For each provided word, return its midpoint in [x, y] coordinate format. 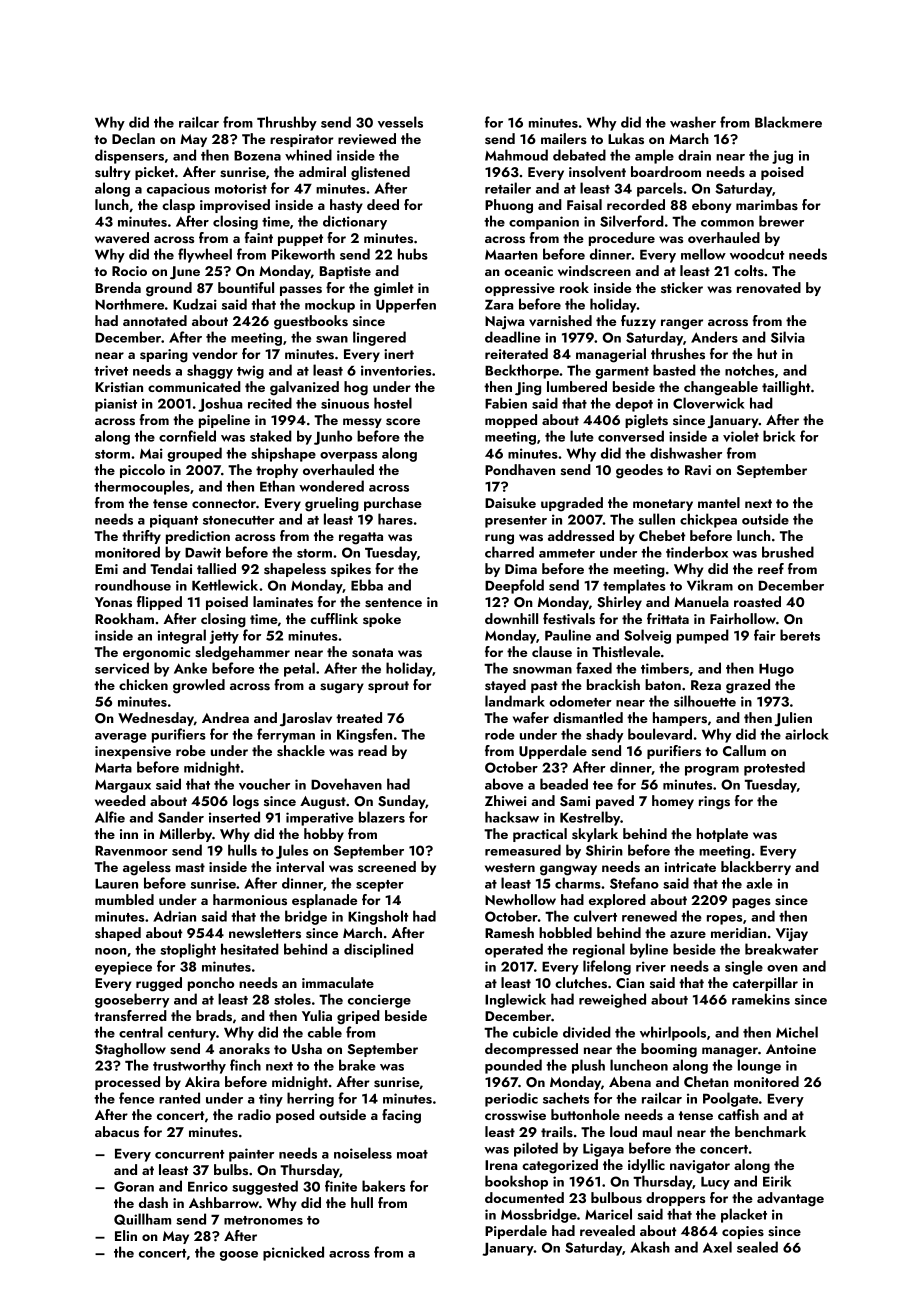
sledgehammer [242, 653]
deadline [513, 337]
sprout [388, 687]
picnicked [293, 1253]
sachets [566, 1098]
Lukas [626, 139]
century [192, 1035]
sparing [164, 356]
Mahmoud [516, 155]
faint [258, 237]
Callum [744, 750]
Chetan [706, 1081]
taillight [786, 388]
